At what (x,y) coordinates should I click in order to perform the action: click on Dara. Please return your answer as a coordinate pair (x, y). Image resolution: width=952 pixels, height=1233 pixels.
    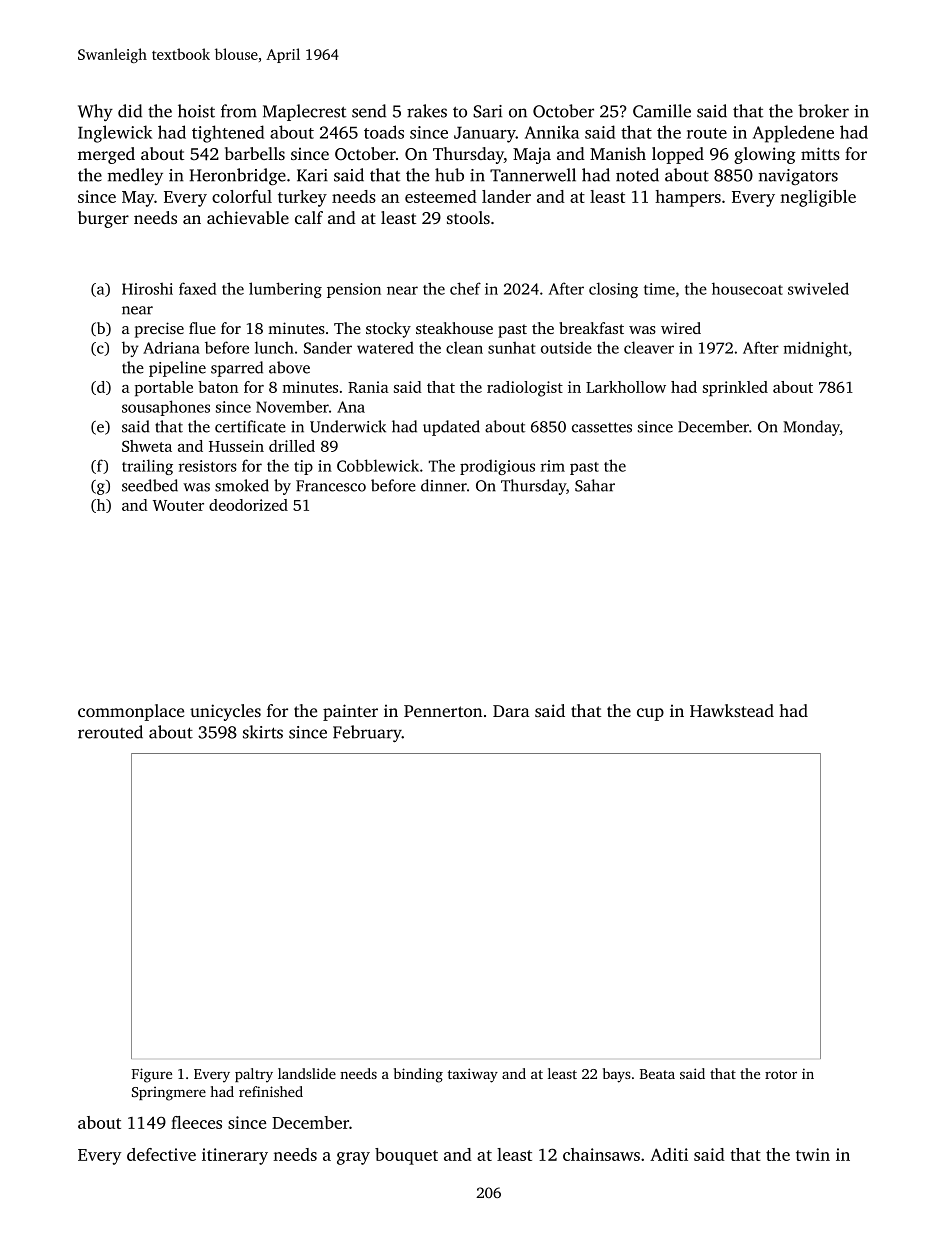
    Looking at the image, I should click on (511, 711).
